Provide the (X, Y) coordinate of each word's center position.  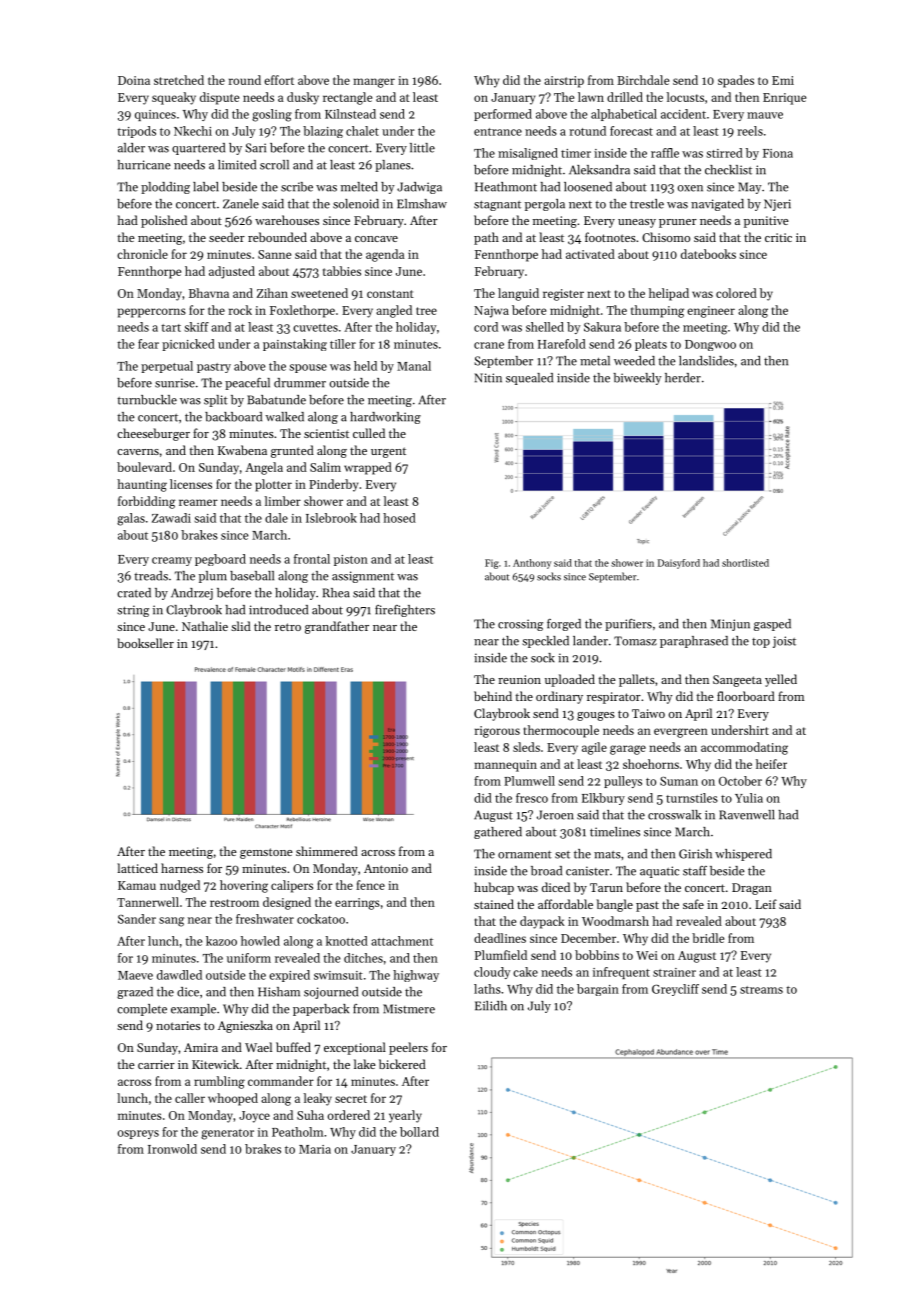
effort (279, 80)
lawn (591, 97)
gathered (498, 833)
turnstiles (692, 798)
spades (736, 81)
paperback (321, 1010)
